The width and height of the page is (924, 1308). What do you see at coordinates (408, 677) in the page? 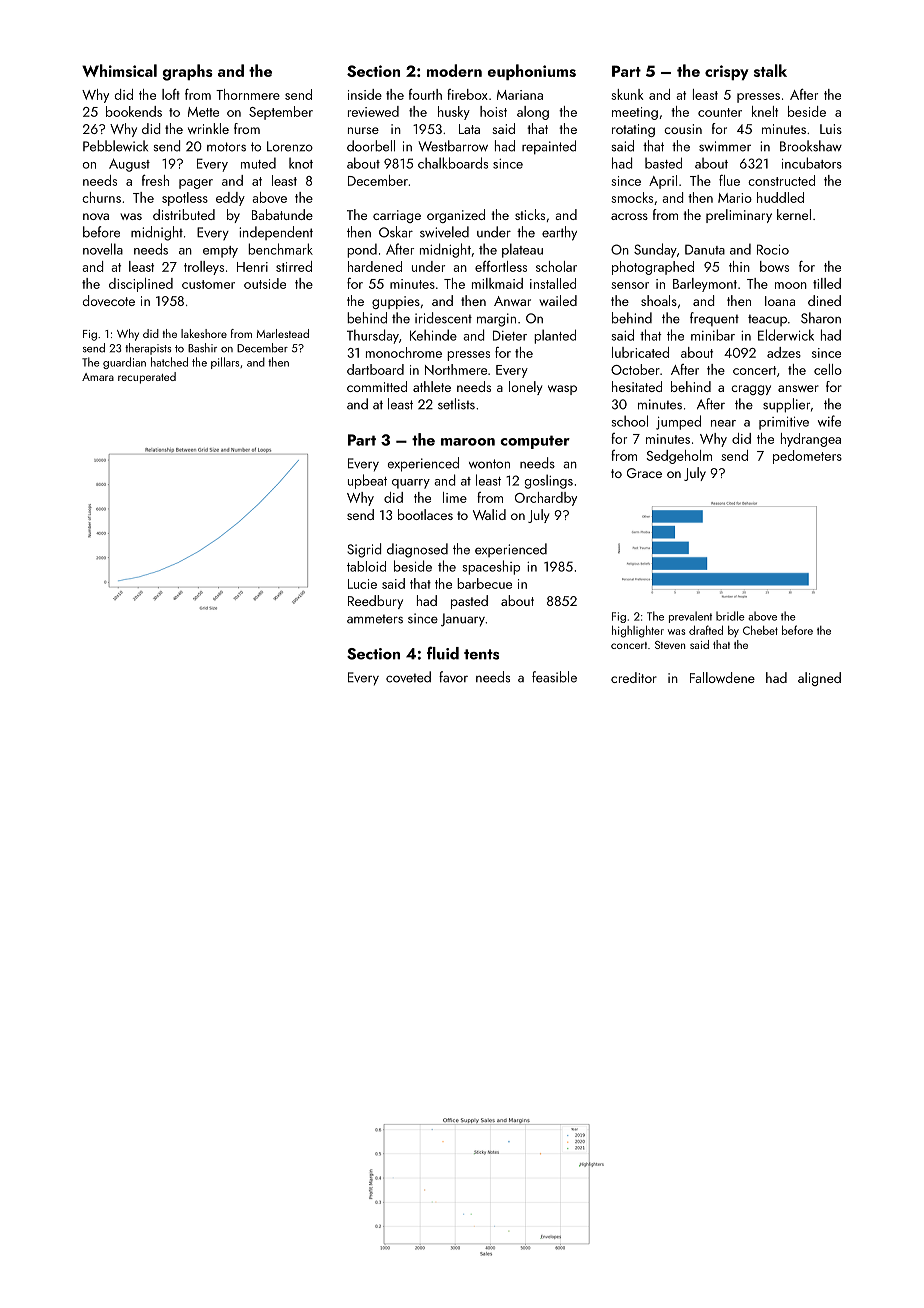
I see `coveted` at bounding box center [408, 677].
